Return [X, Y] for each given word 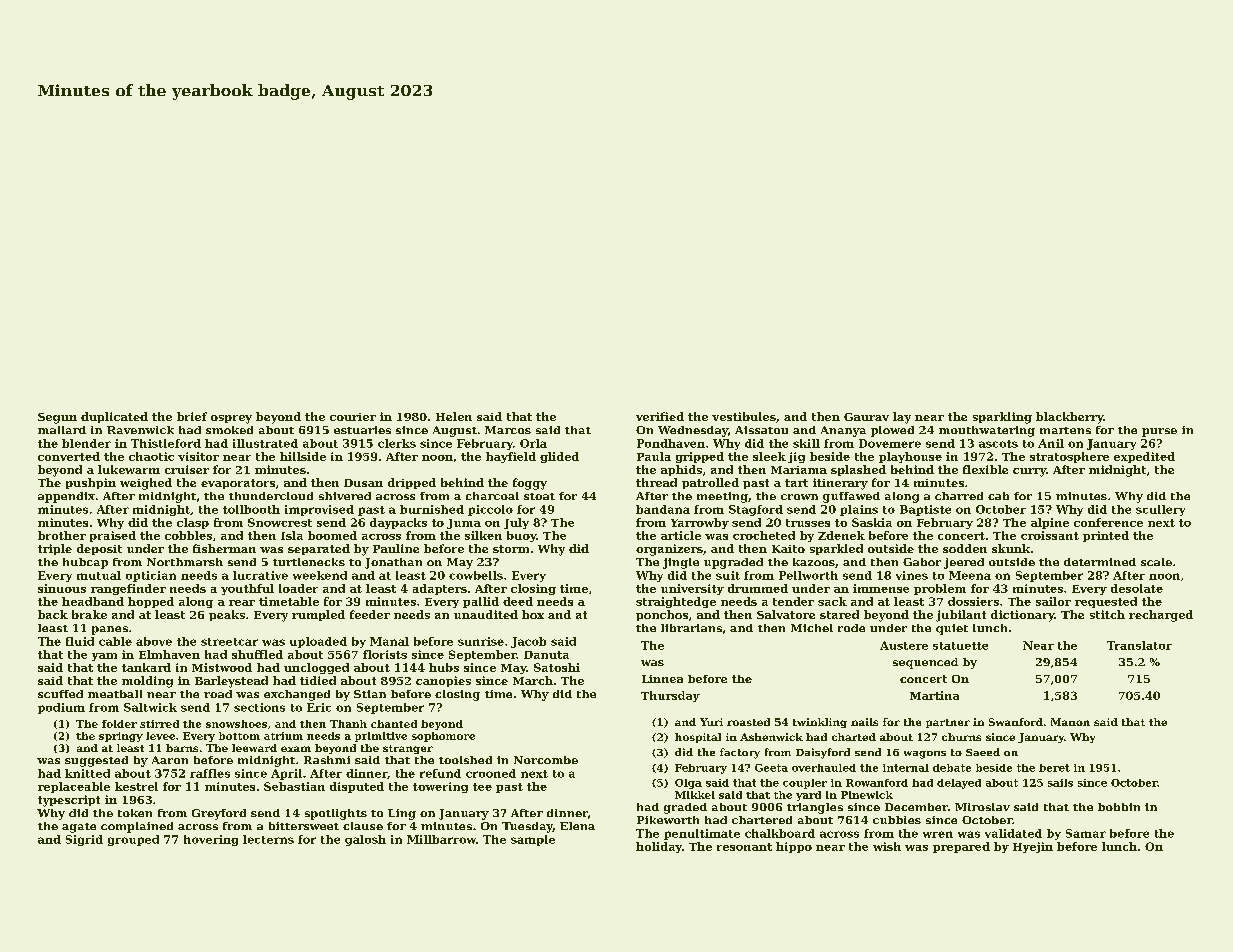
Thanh [348, 724]
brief [192, 416]
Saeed [983, 752]
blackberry [1069, 418]
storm [511, 549]
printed [1106, 536]
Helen [454, 416]
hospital [698, 738]
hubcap [85, 563]
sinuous [62, 588]
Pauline [396, 548]
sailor [1053, 601]
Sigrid [84, 840]
